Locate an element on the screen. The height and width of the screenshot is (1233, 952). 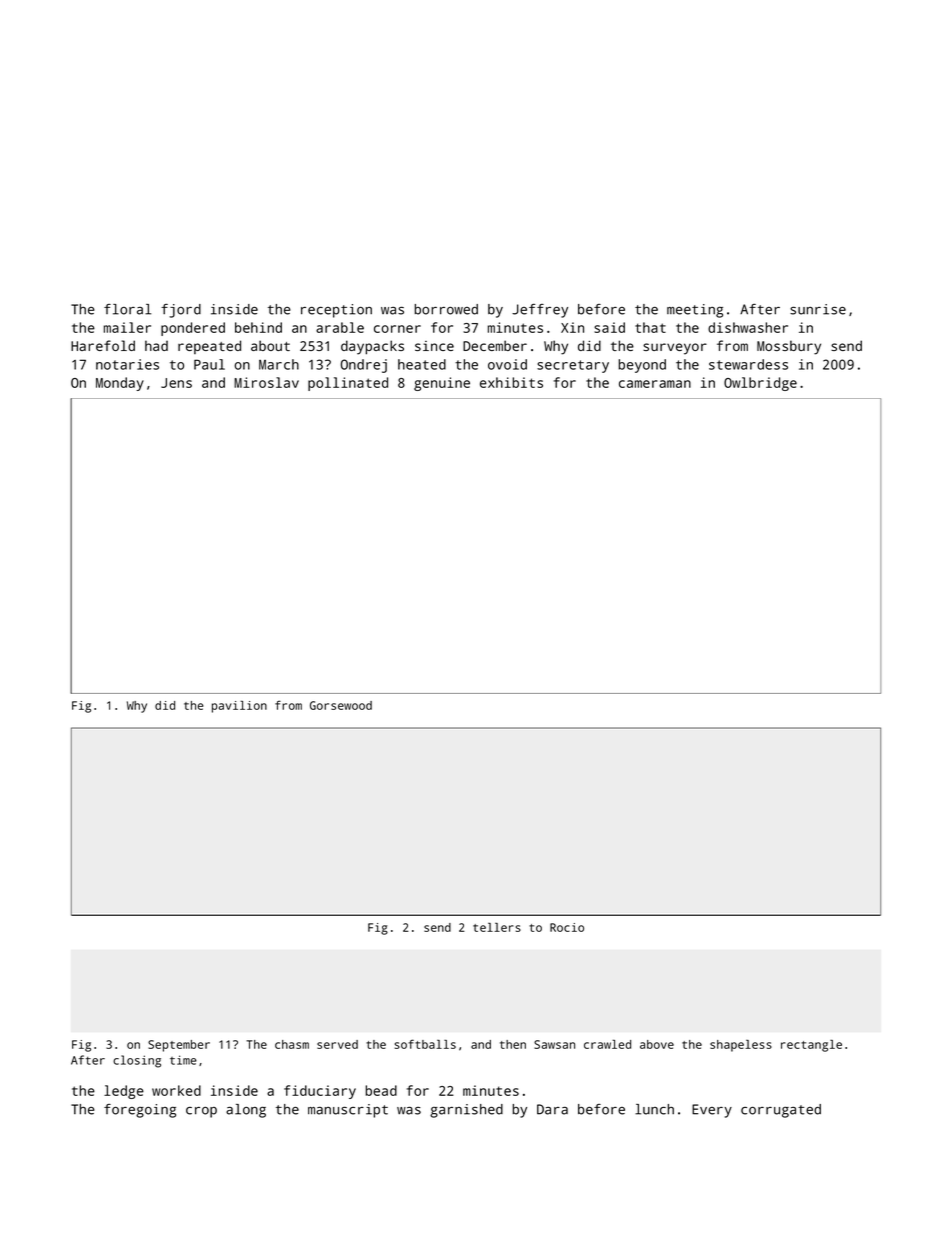
tellers is located at coordinates (497, 927).
